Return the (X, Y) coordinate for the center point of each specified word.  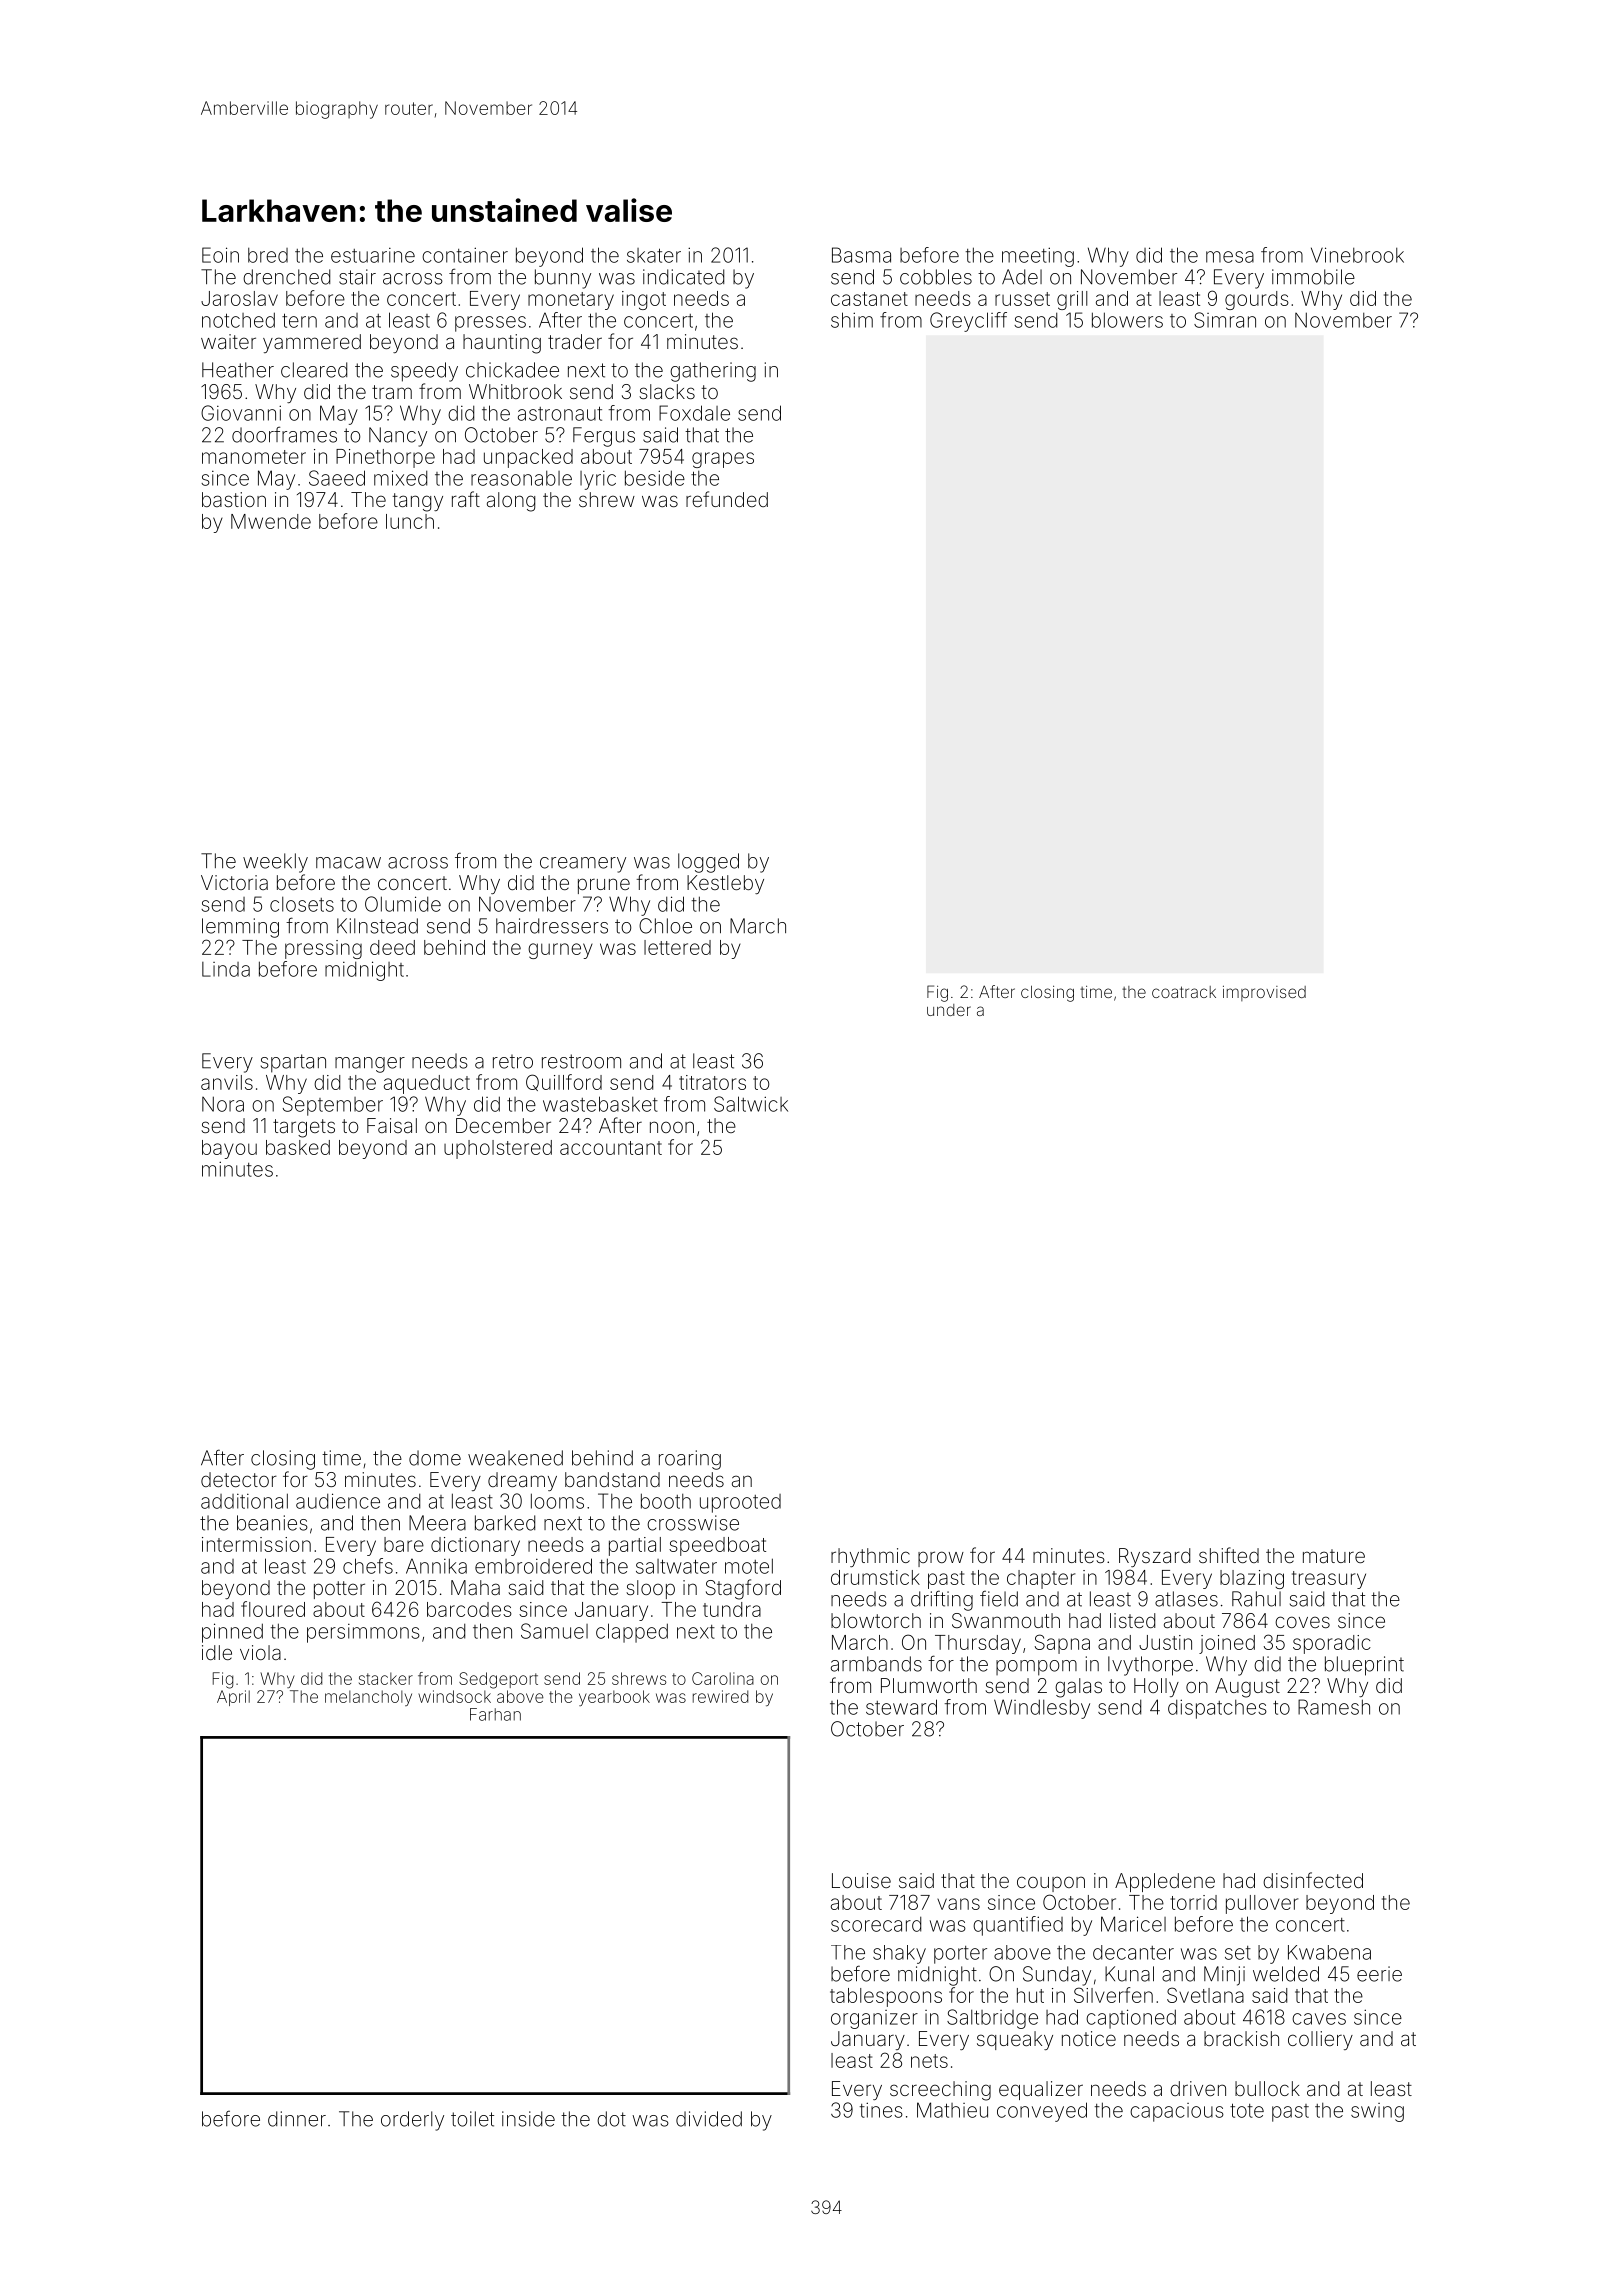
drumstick (875, 1577)
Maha (475, 1587)
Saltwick (751, 1104)
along (511, 502)
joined (1227, 1644)
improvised (1264, 993)
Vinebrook (1357, 255)
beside (655, 478)
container (465, 255)
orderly (412, 2121)
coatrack (1184, 992)
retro (513, 1061)
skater (654, 255)
